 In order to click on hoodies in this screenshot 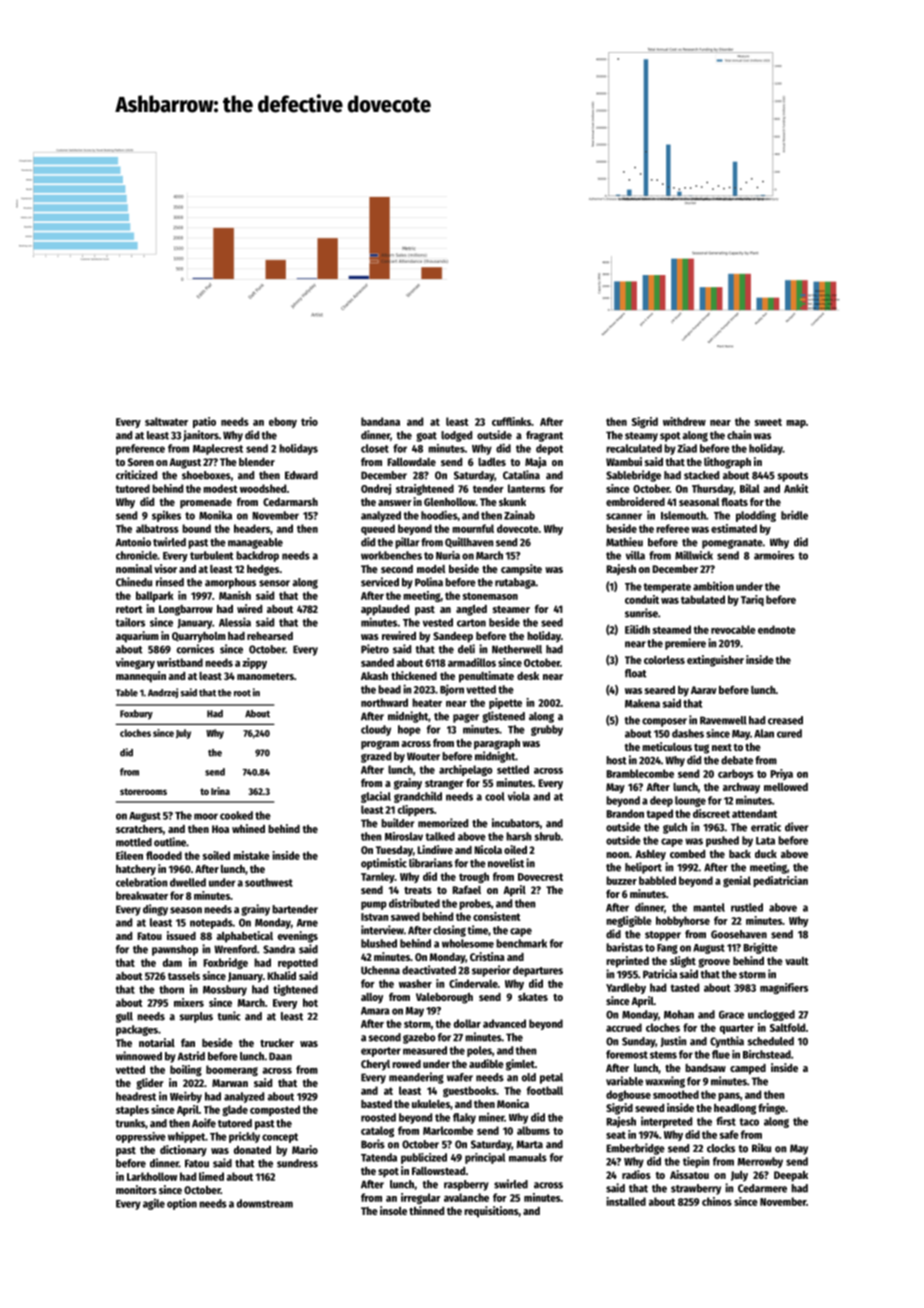, I will do `click(439, 515)`.
